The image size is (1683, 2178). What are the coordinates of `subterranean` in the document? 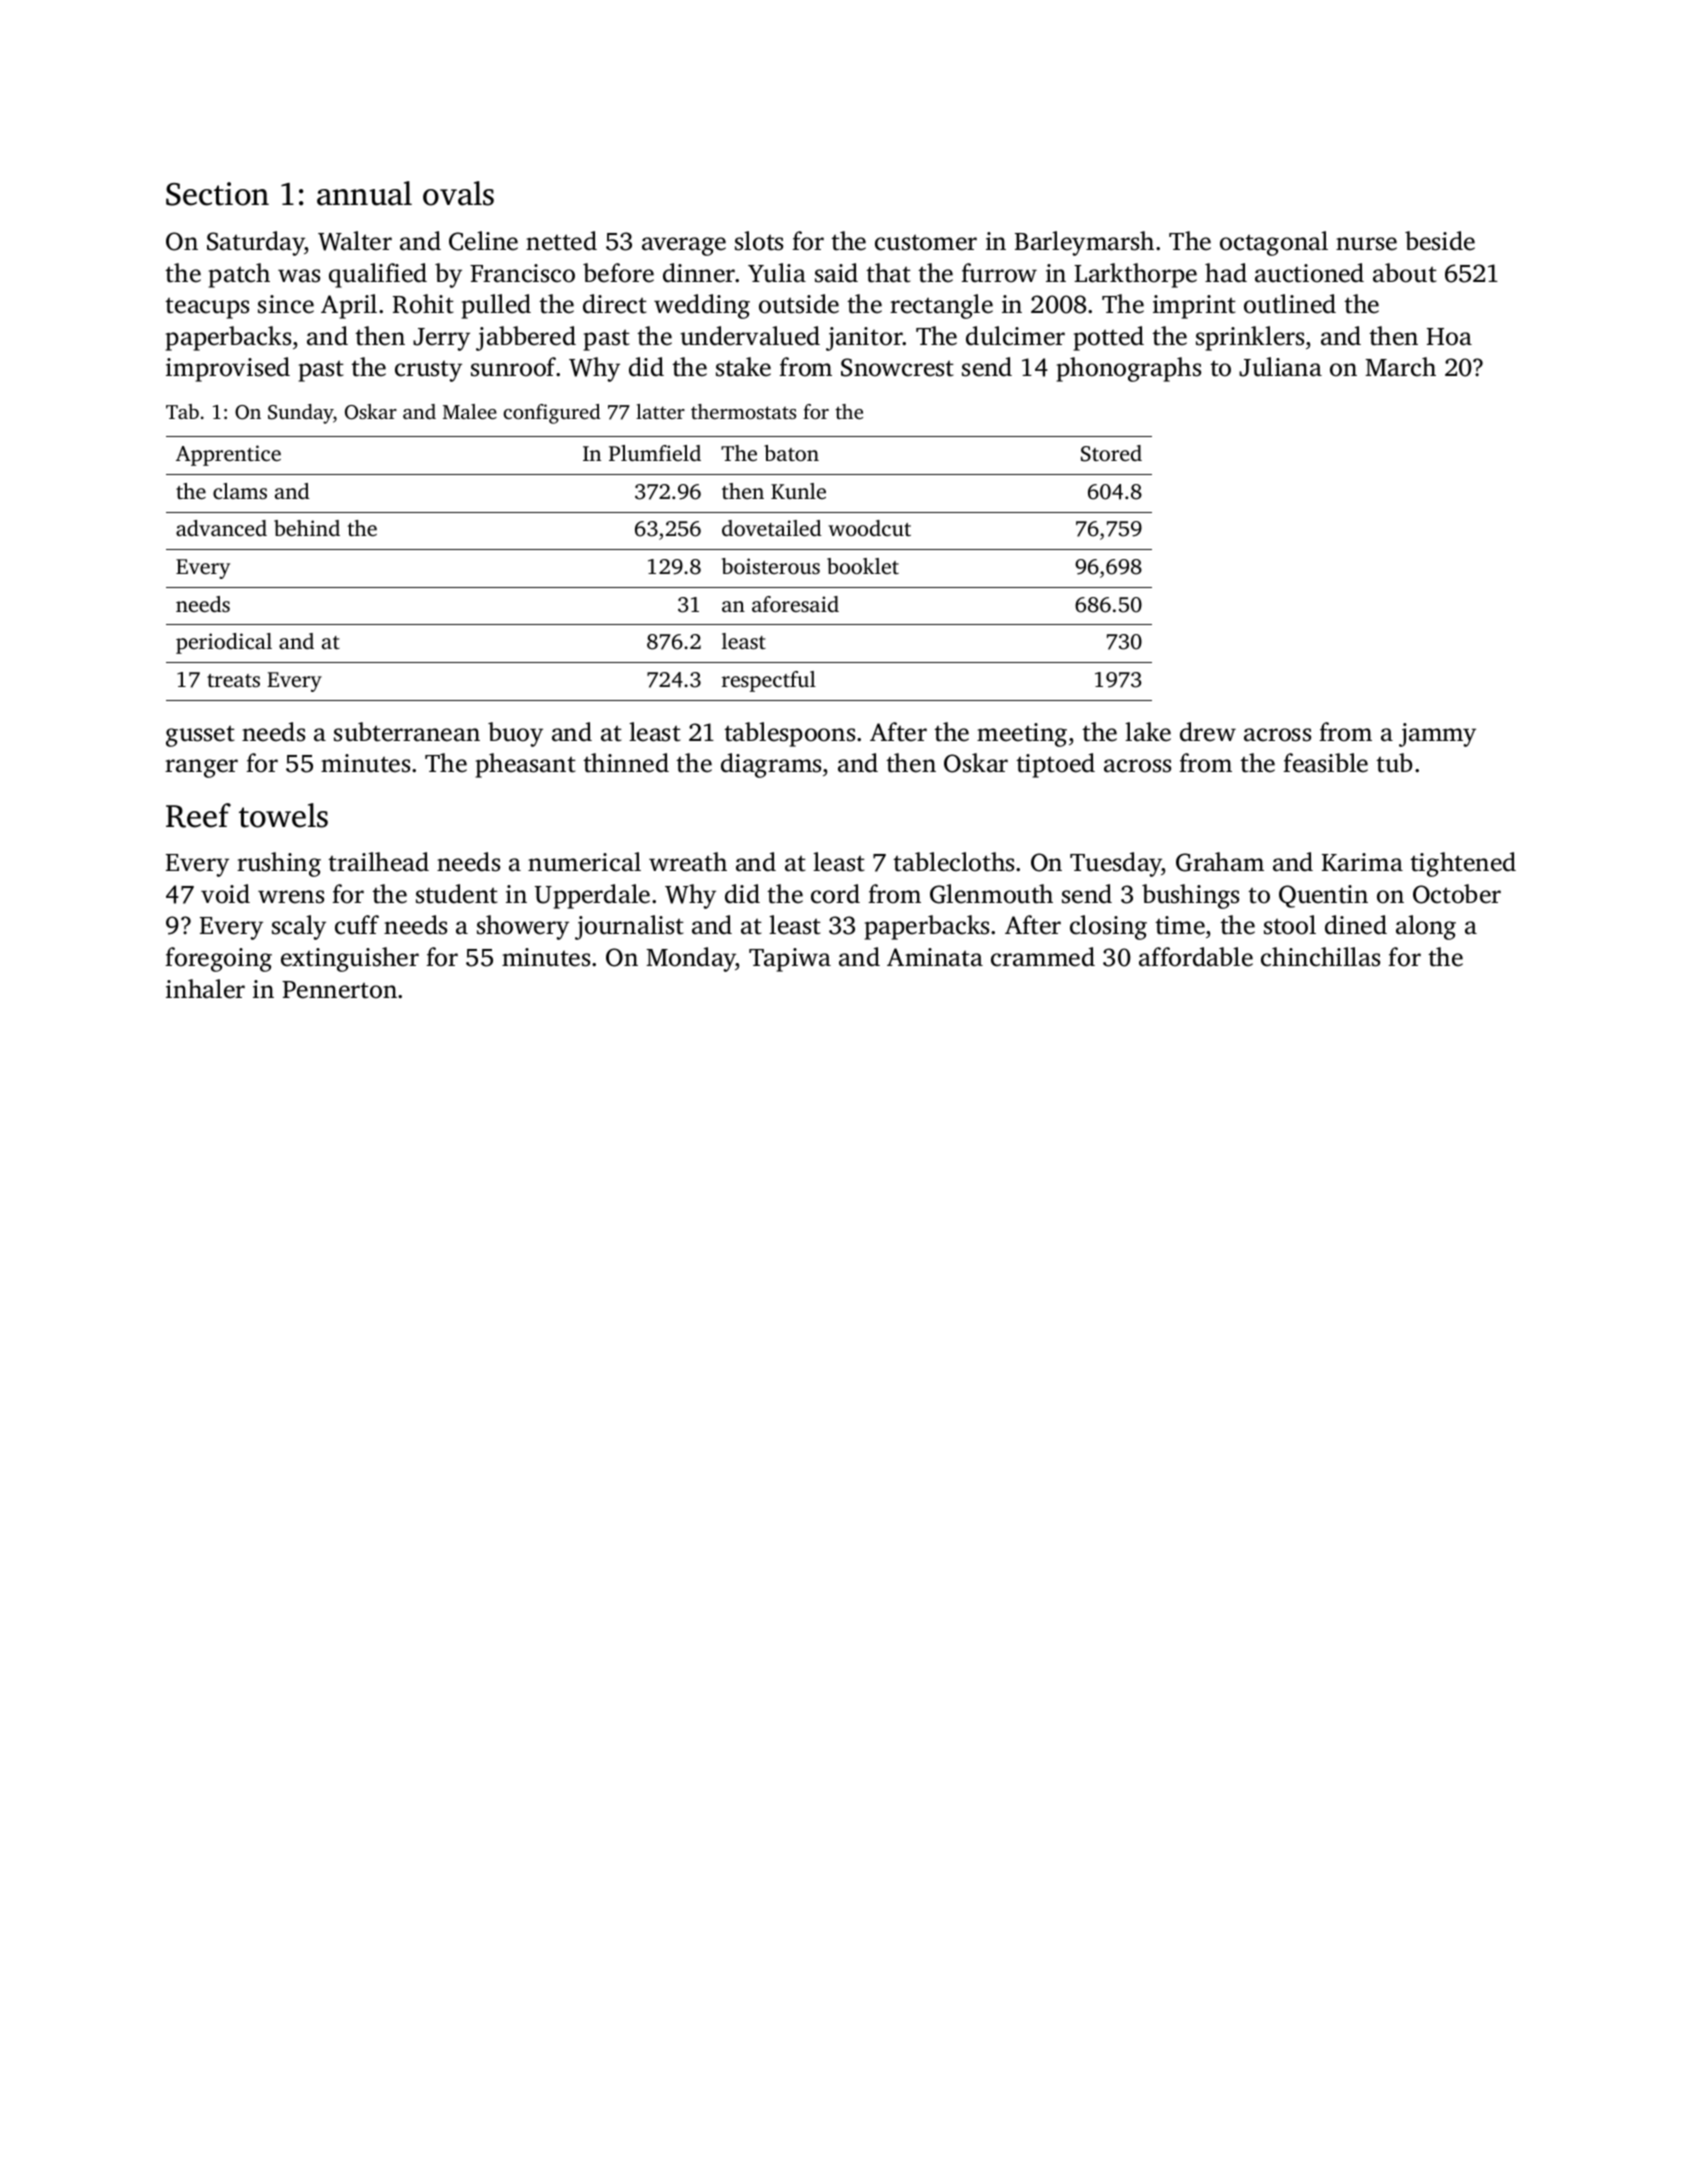 It's located at (407, 732).
